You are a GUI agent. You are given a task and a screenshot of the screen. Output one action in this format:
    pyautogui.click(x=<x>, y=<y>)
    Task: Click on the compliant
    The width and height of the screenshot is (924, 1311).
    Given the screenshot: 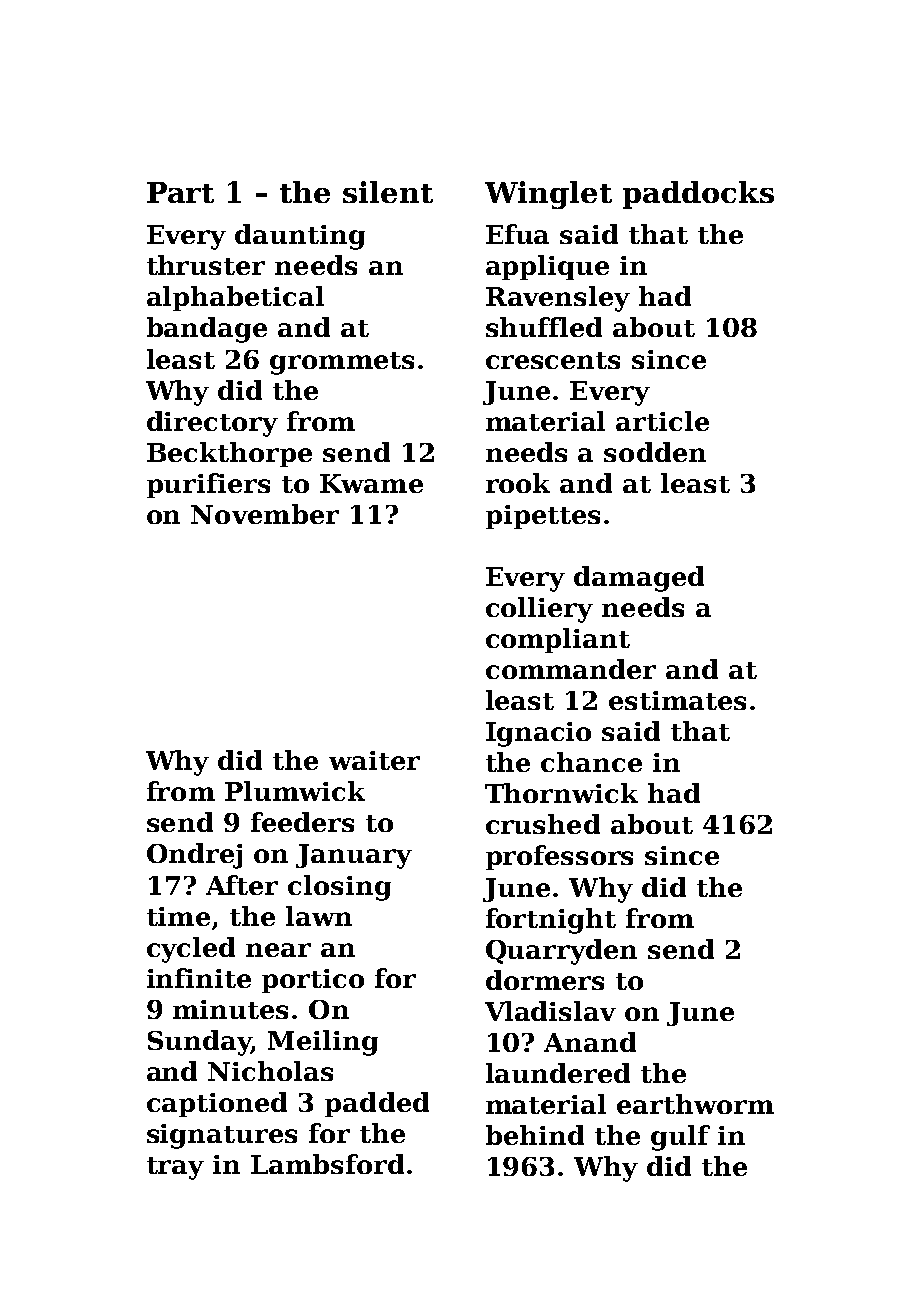 What is the action you would take?
    pyautogui.click(x=558, y=640)
